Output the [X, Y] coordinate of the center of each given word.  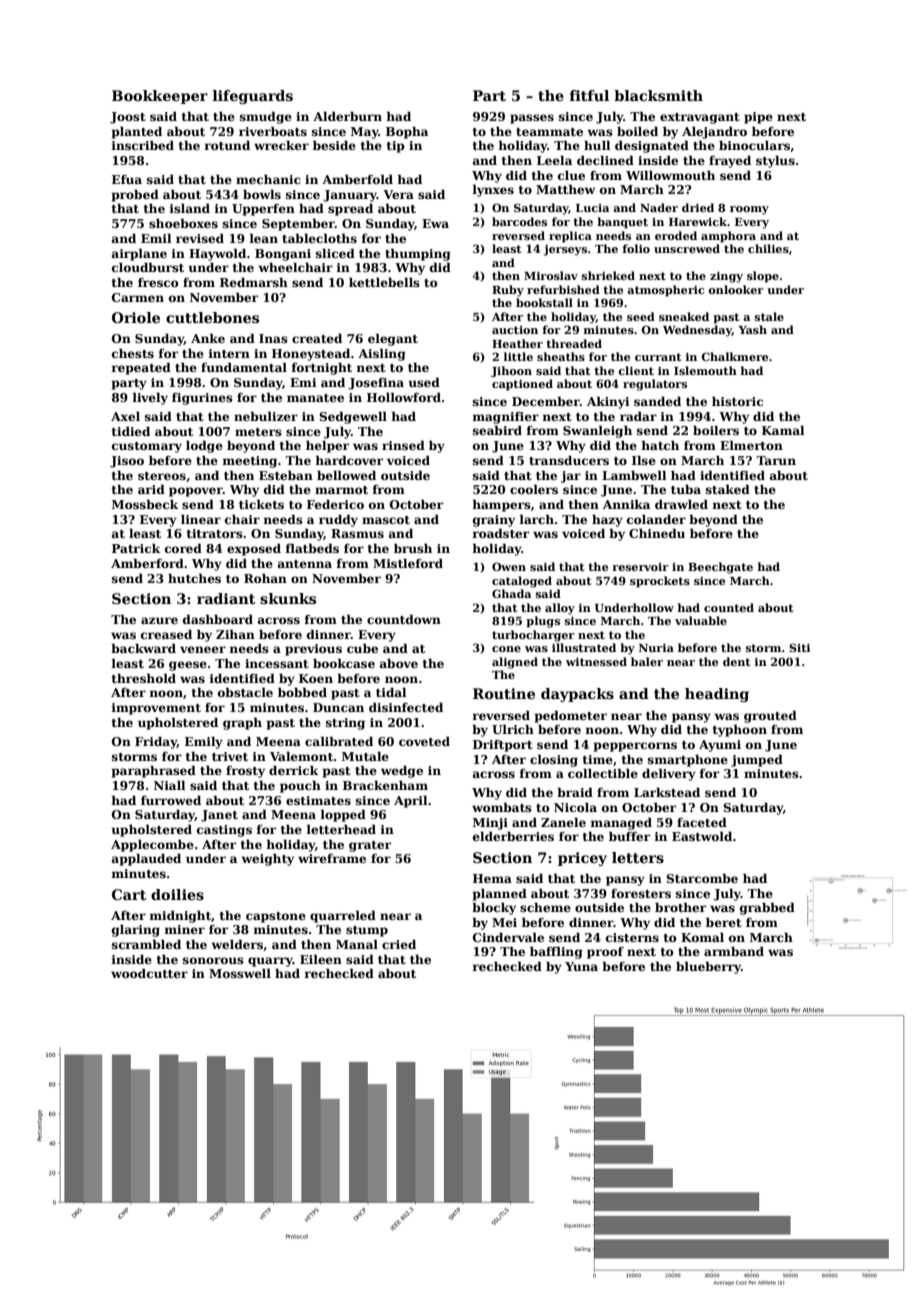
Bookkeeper [160, 97]
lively [150, 398]
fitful [589, 95]
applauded [146, 859]
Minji [490, 824]
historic [737, 401]
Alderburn [347, 116]
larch [537, 519]
